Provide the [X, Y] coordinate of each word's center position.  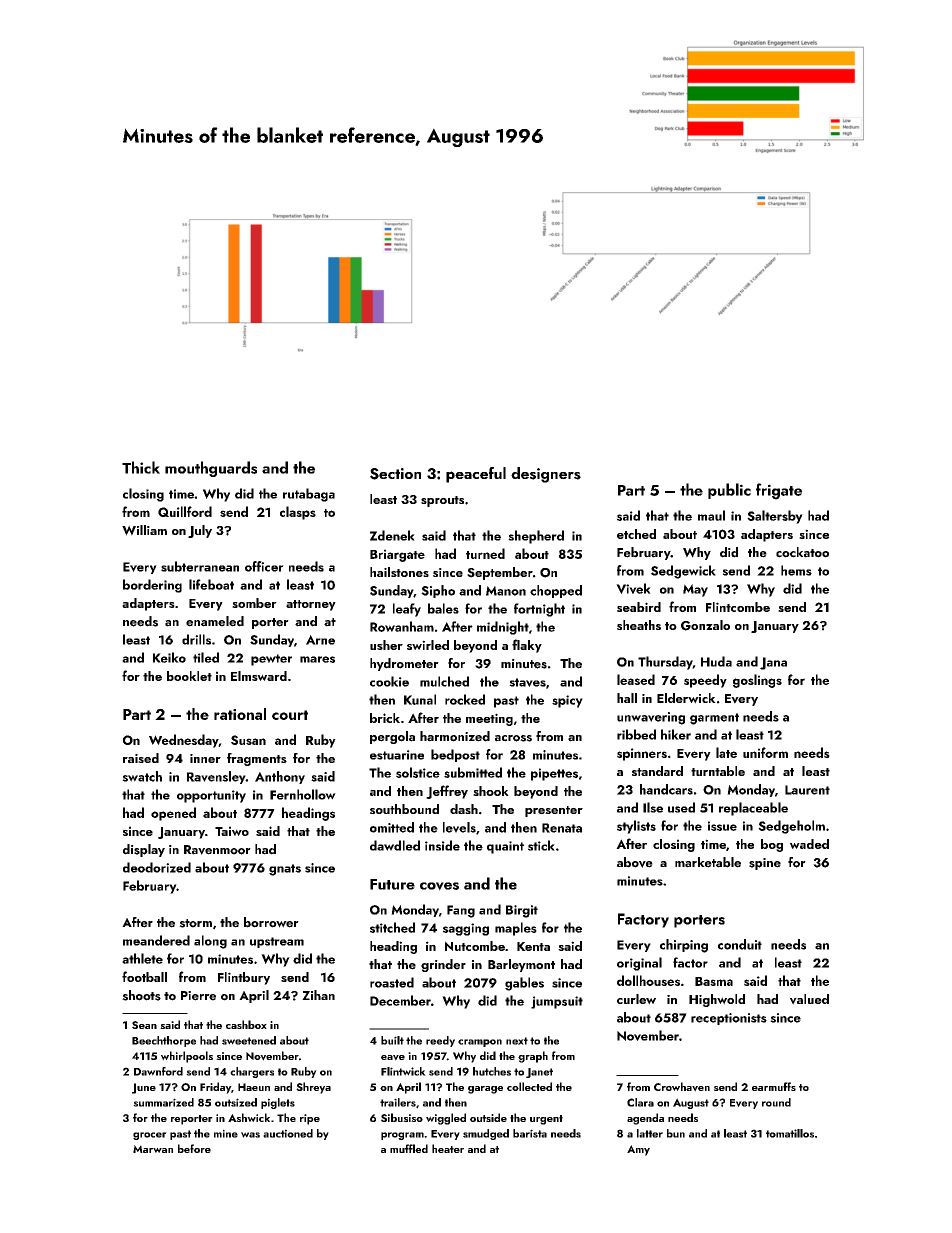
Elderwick [686, 698]
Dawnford [158, 1071]
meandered [156, 940]
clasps [298, 513]
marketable [708, 862]
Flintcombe [738, 607]
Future [392, 884]
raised [141, 758]
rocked [465, 699]
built [392, 1040]
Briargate [397, 555]
